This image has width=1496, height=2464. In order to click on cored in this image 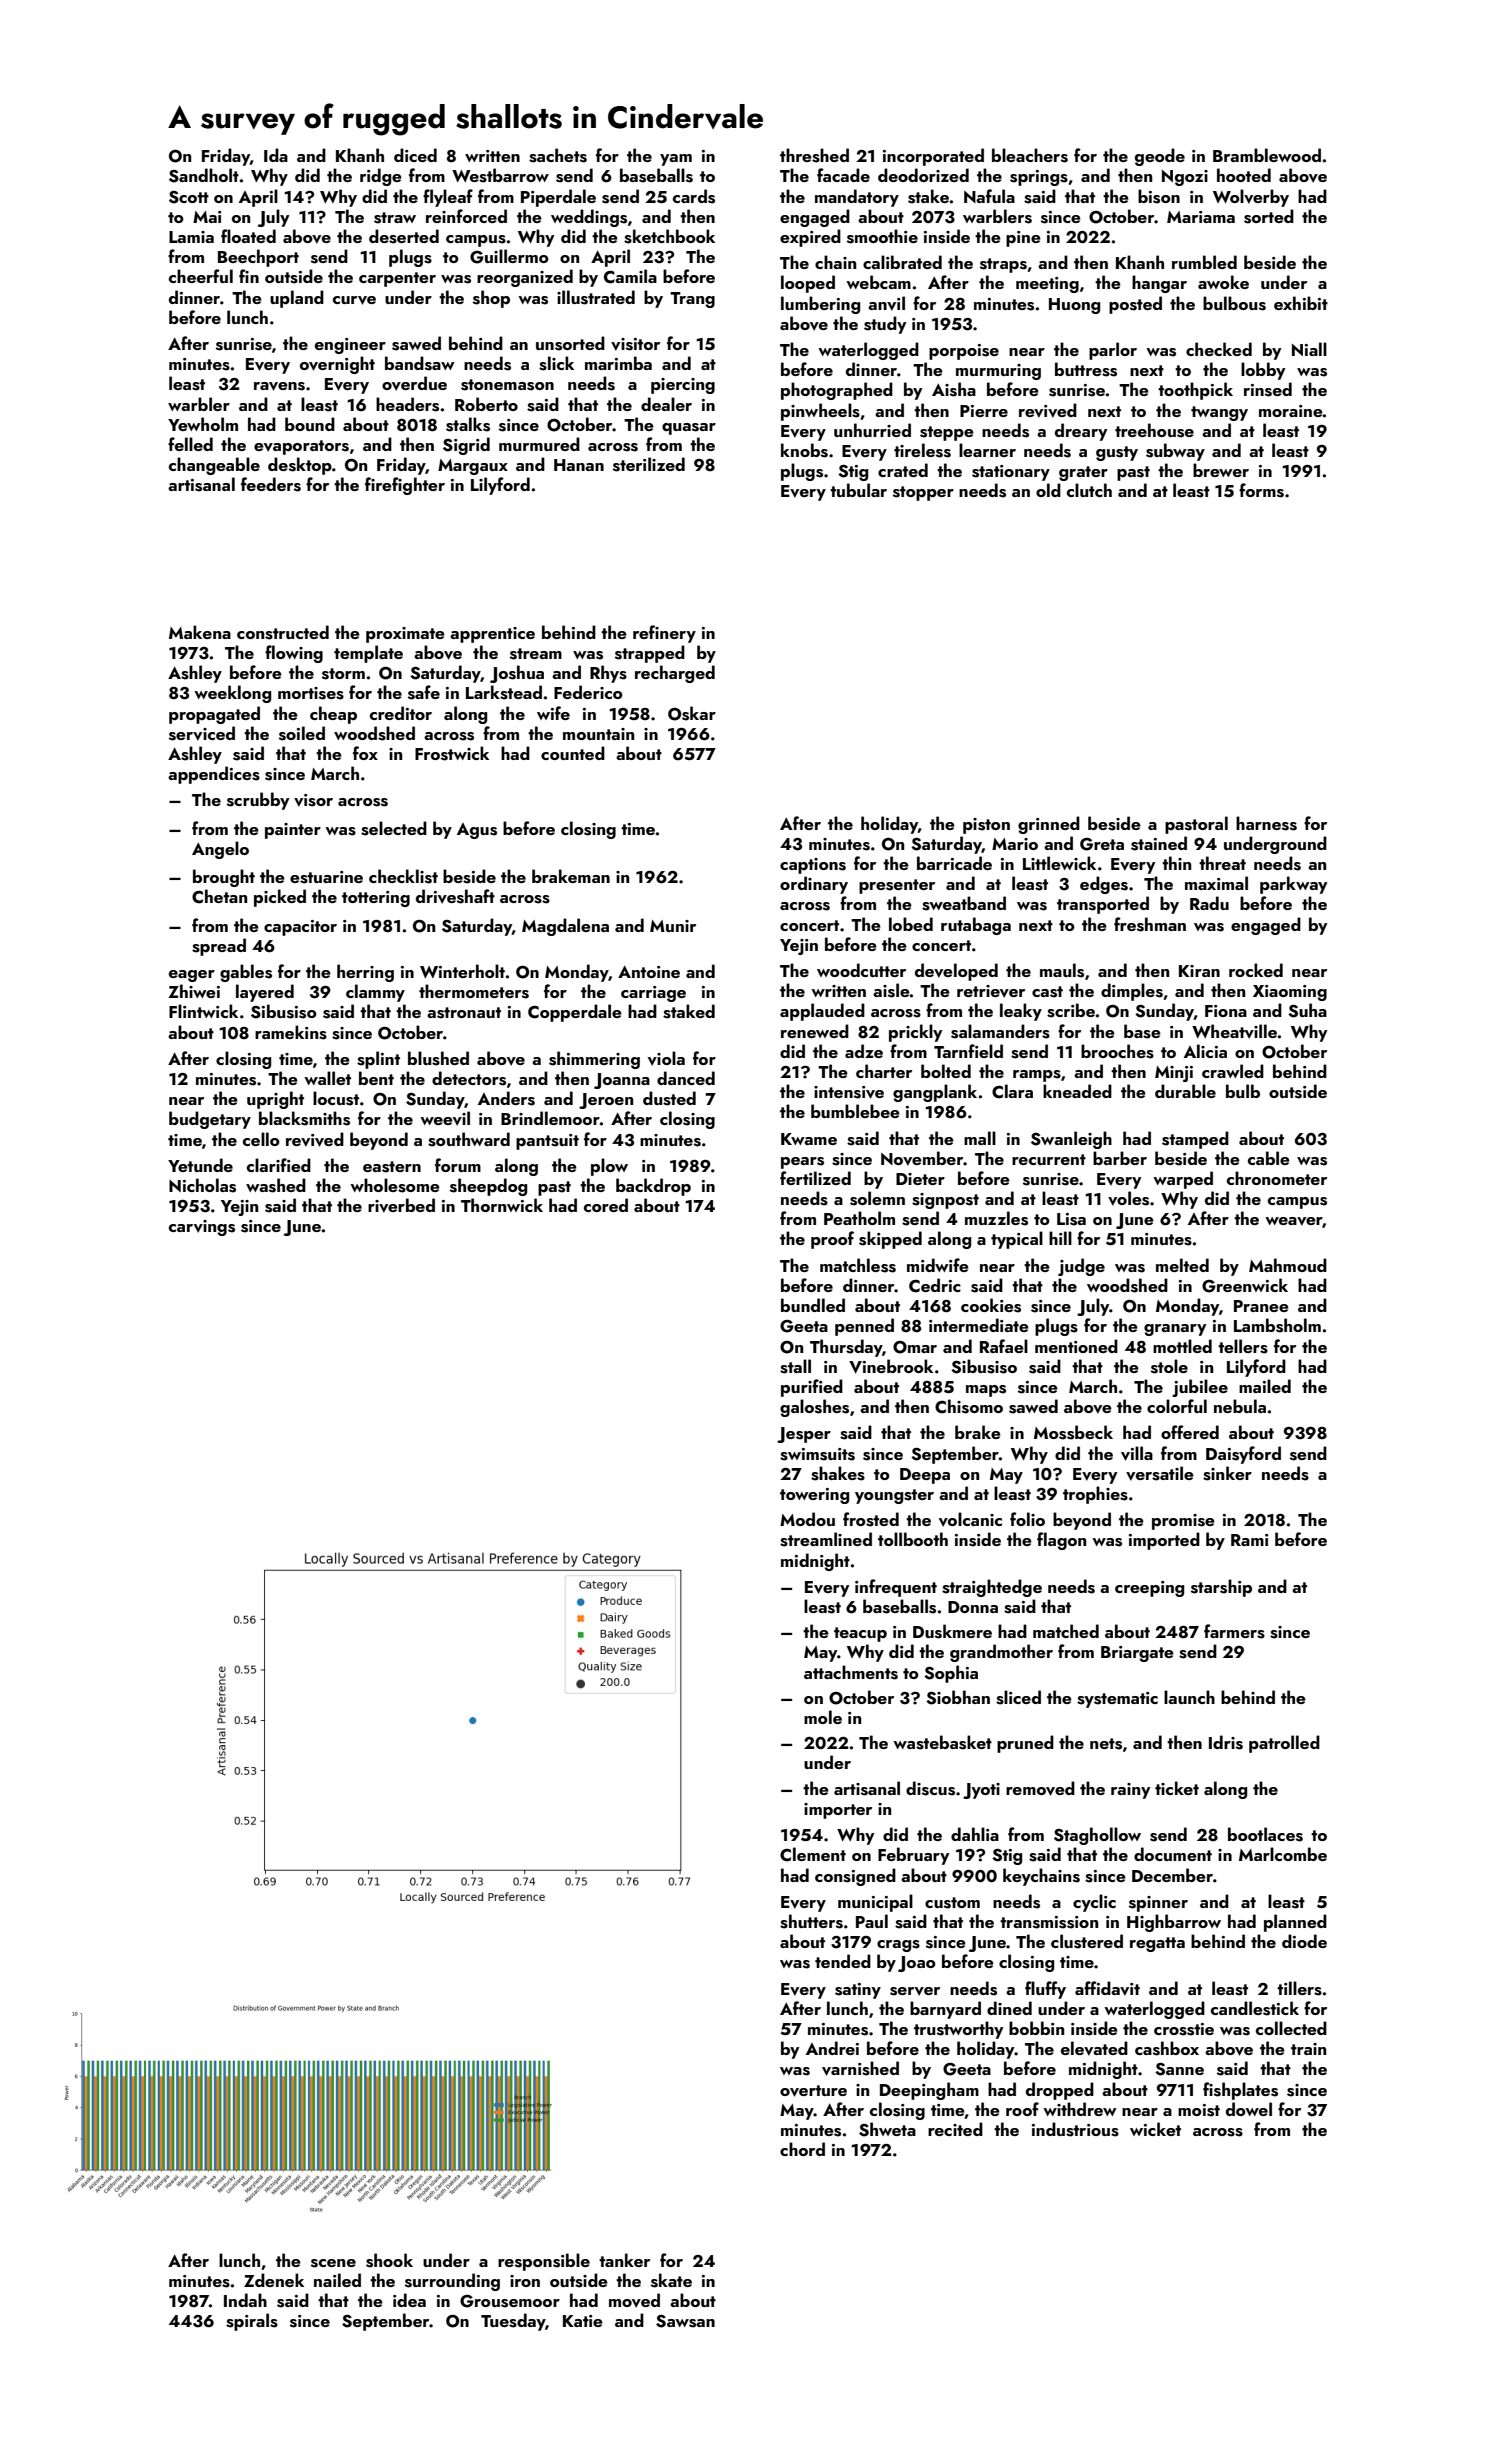, I will do `click(606, 1205)`.
